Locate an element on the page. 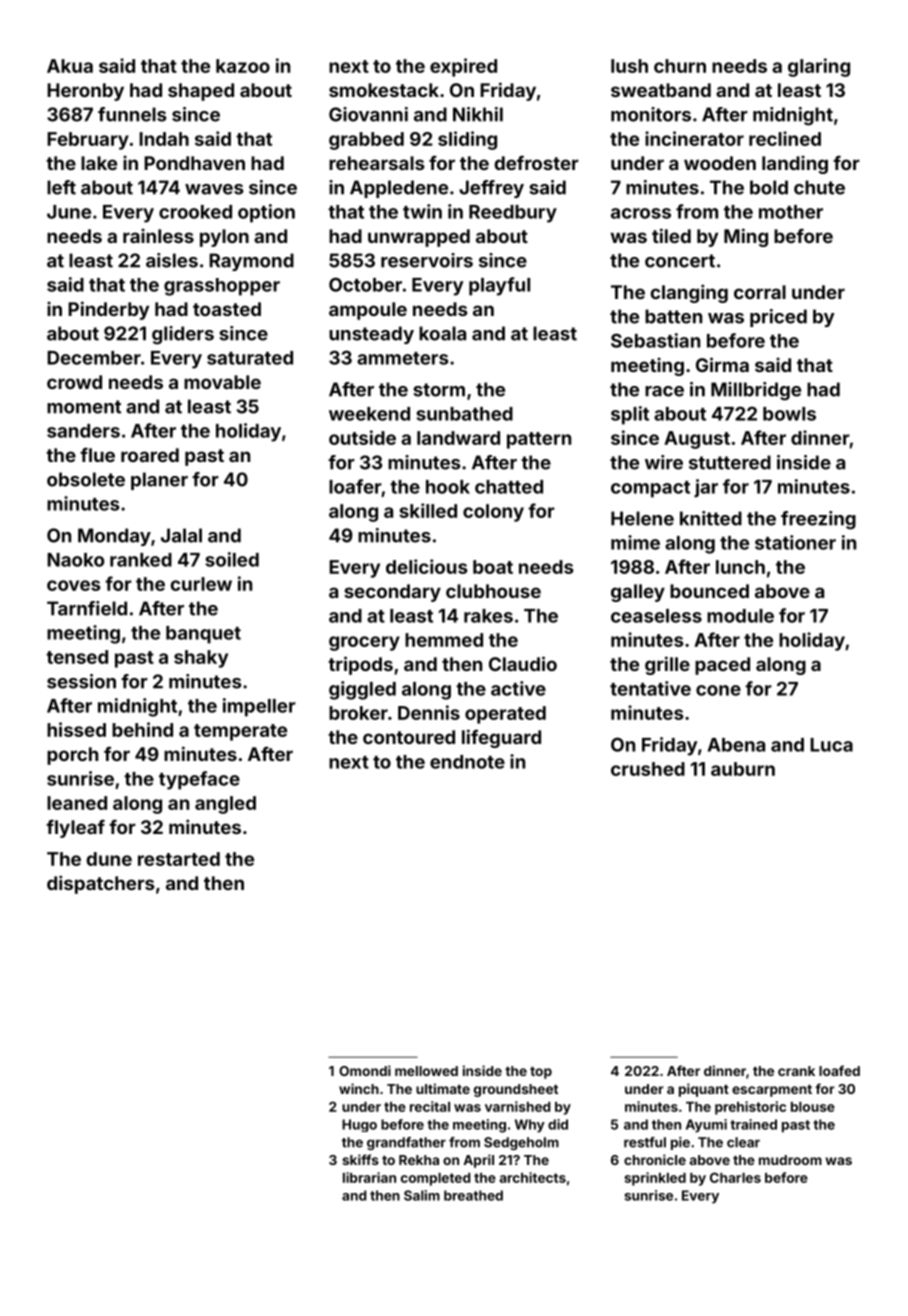  sweatband is located at coordinates (661, 90).
